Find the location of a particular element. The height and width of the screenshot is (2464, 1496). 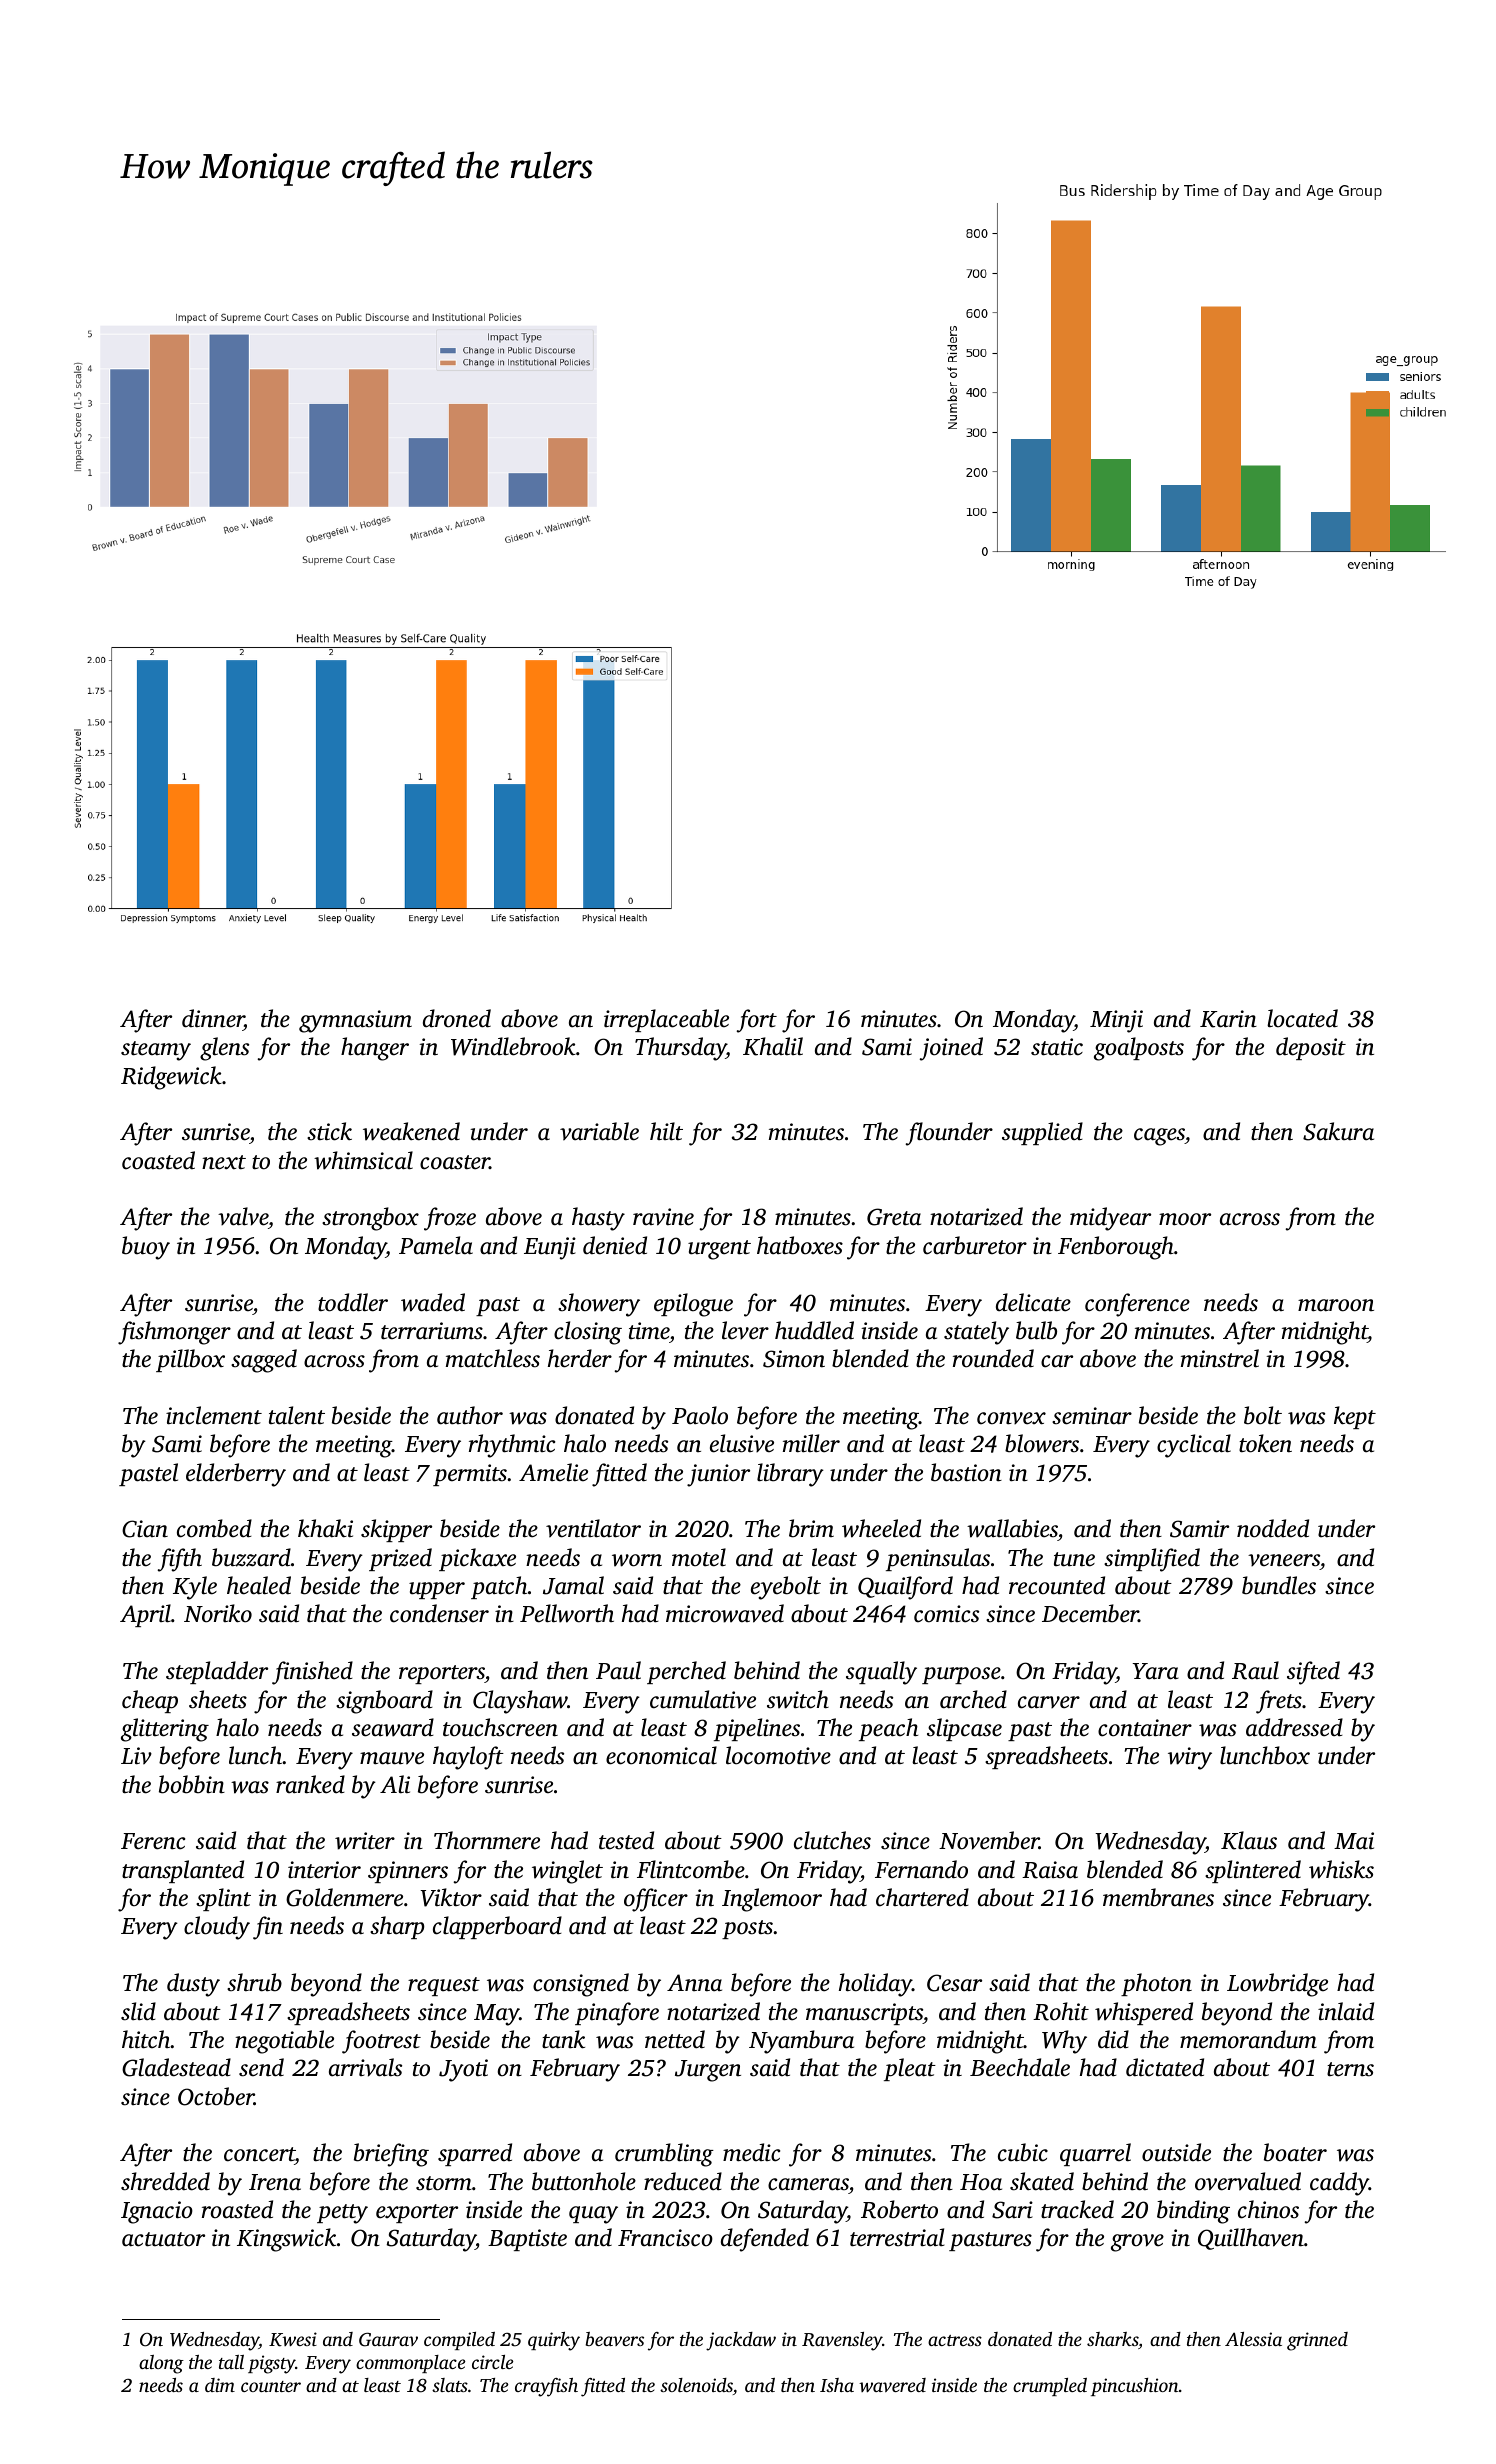

dictated is located at coordinates (1165, 2067).
